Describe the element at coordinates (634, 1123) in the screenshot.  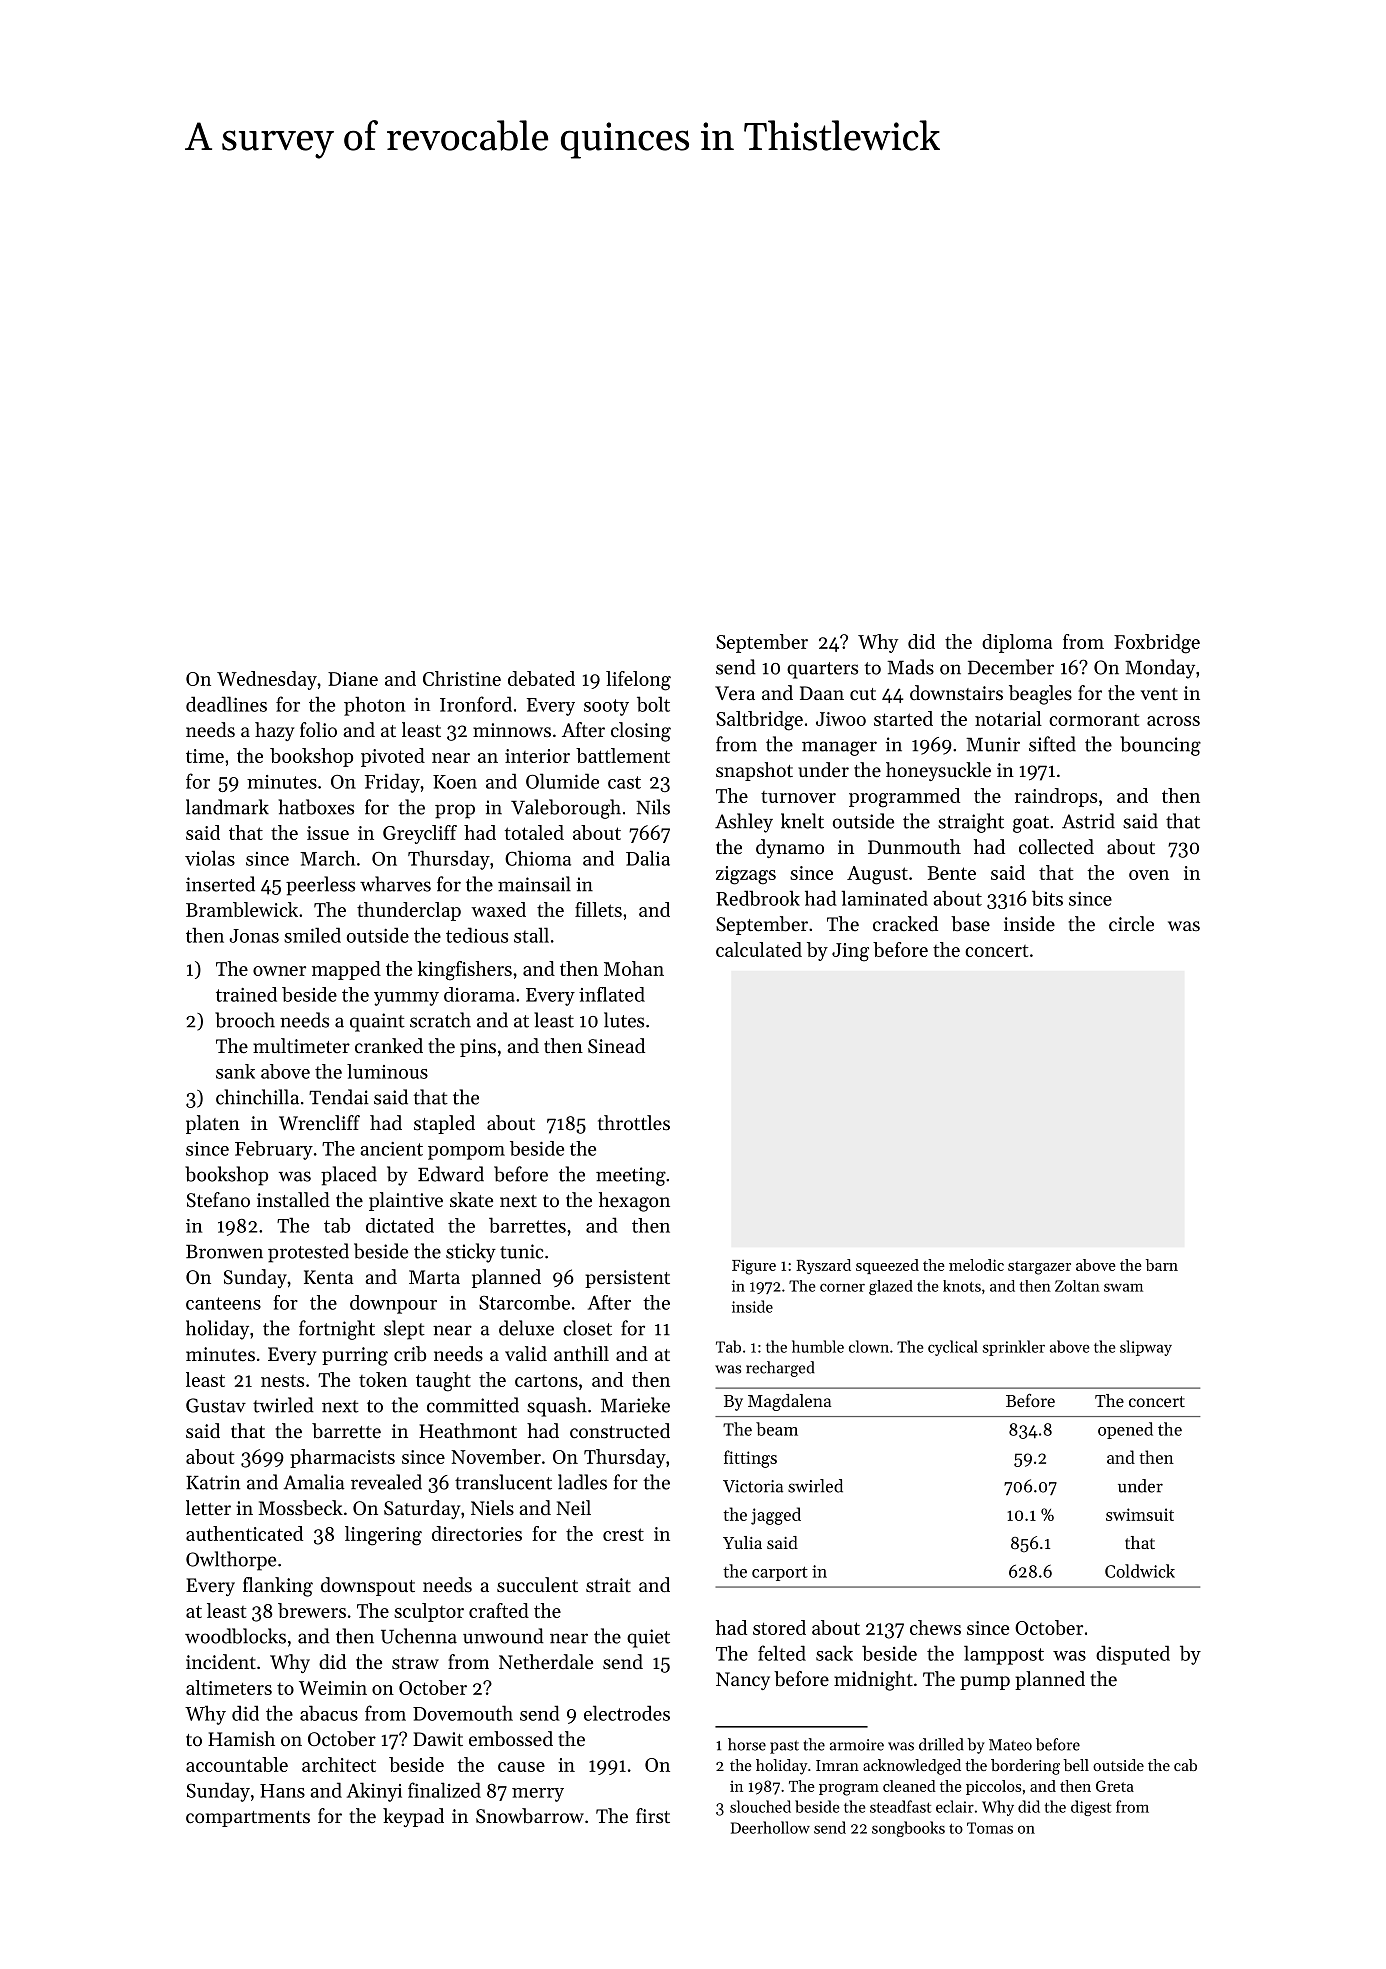
I see `throttles` at that location.
